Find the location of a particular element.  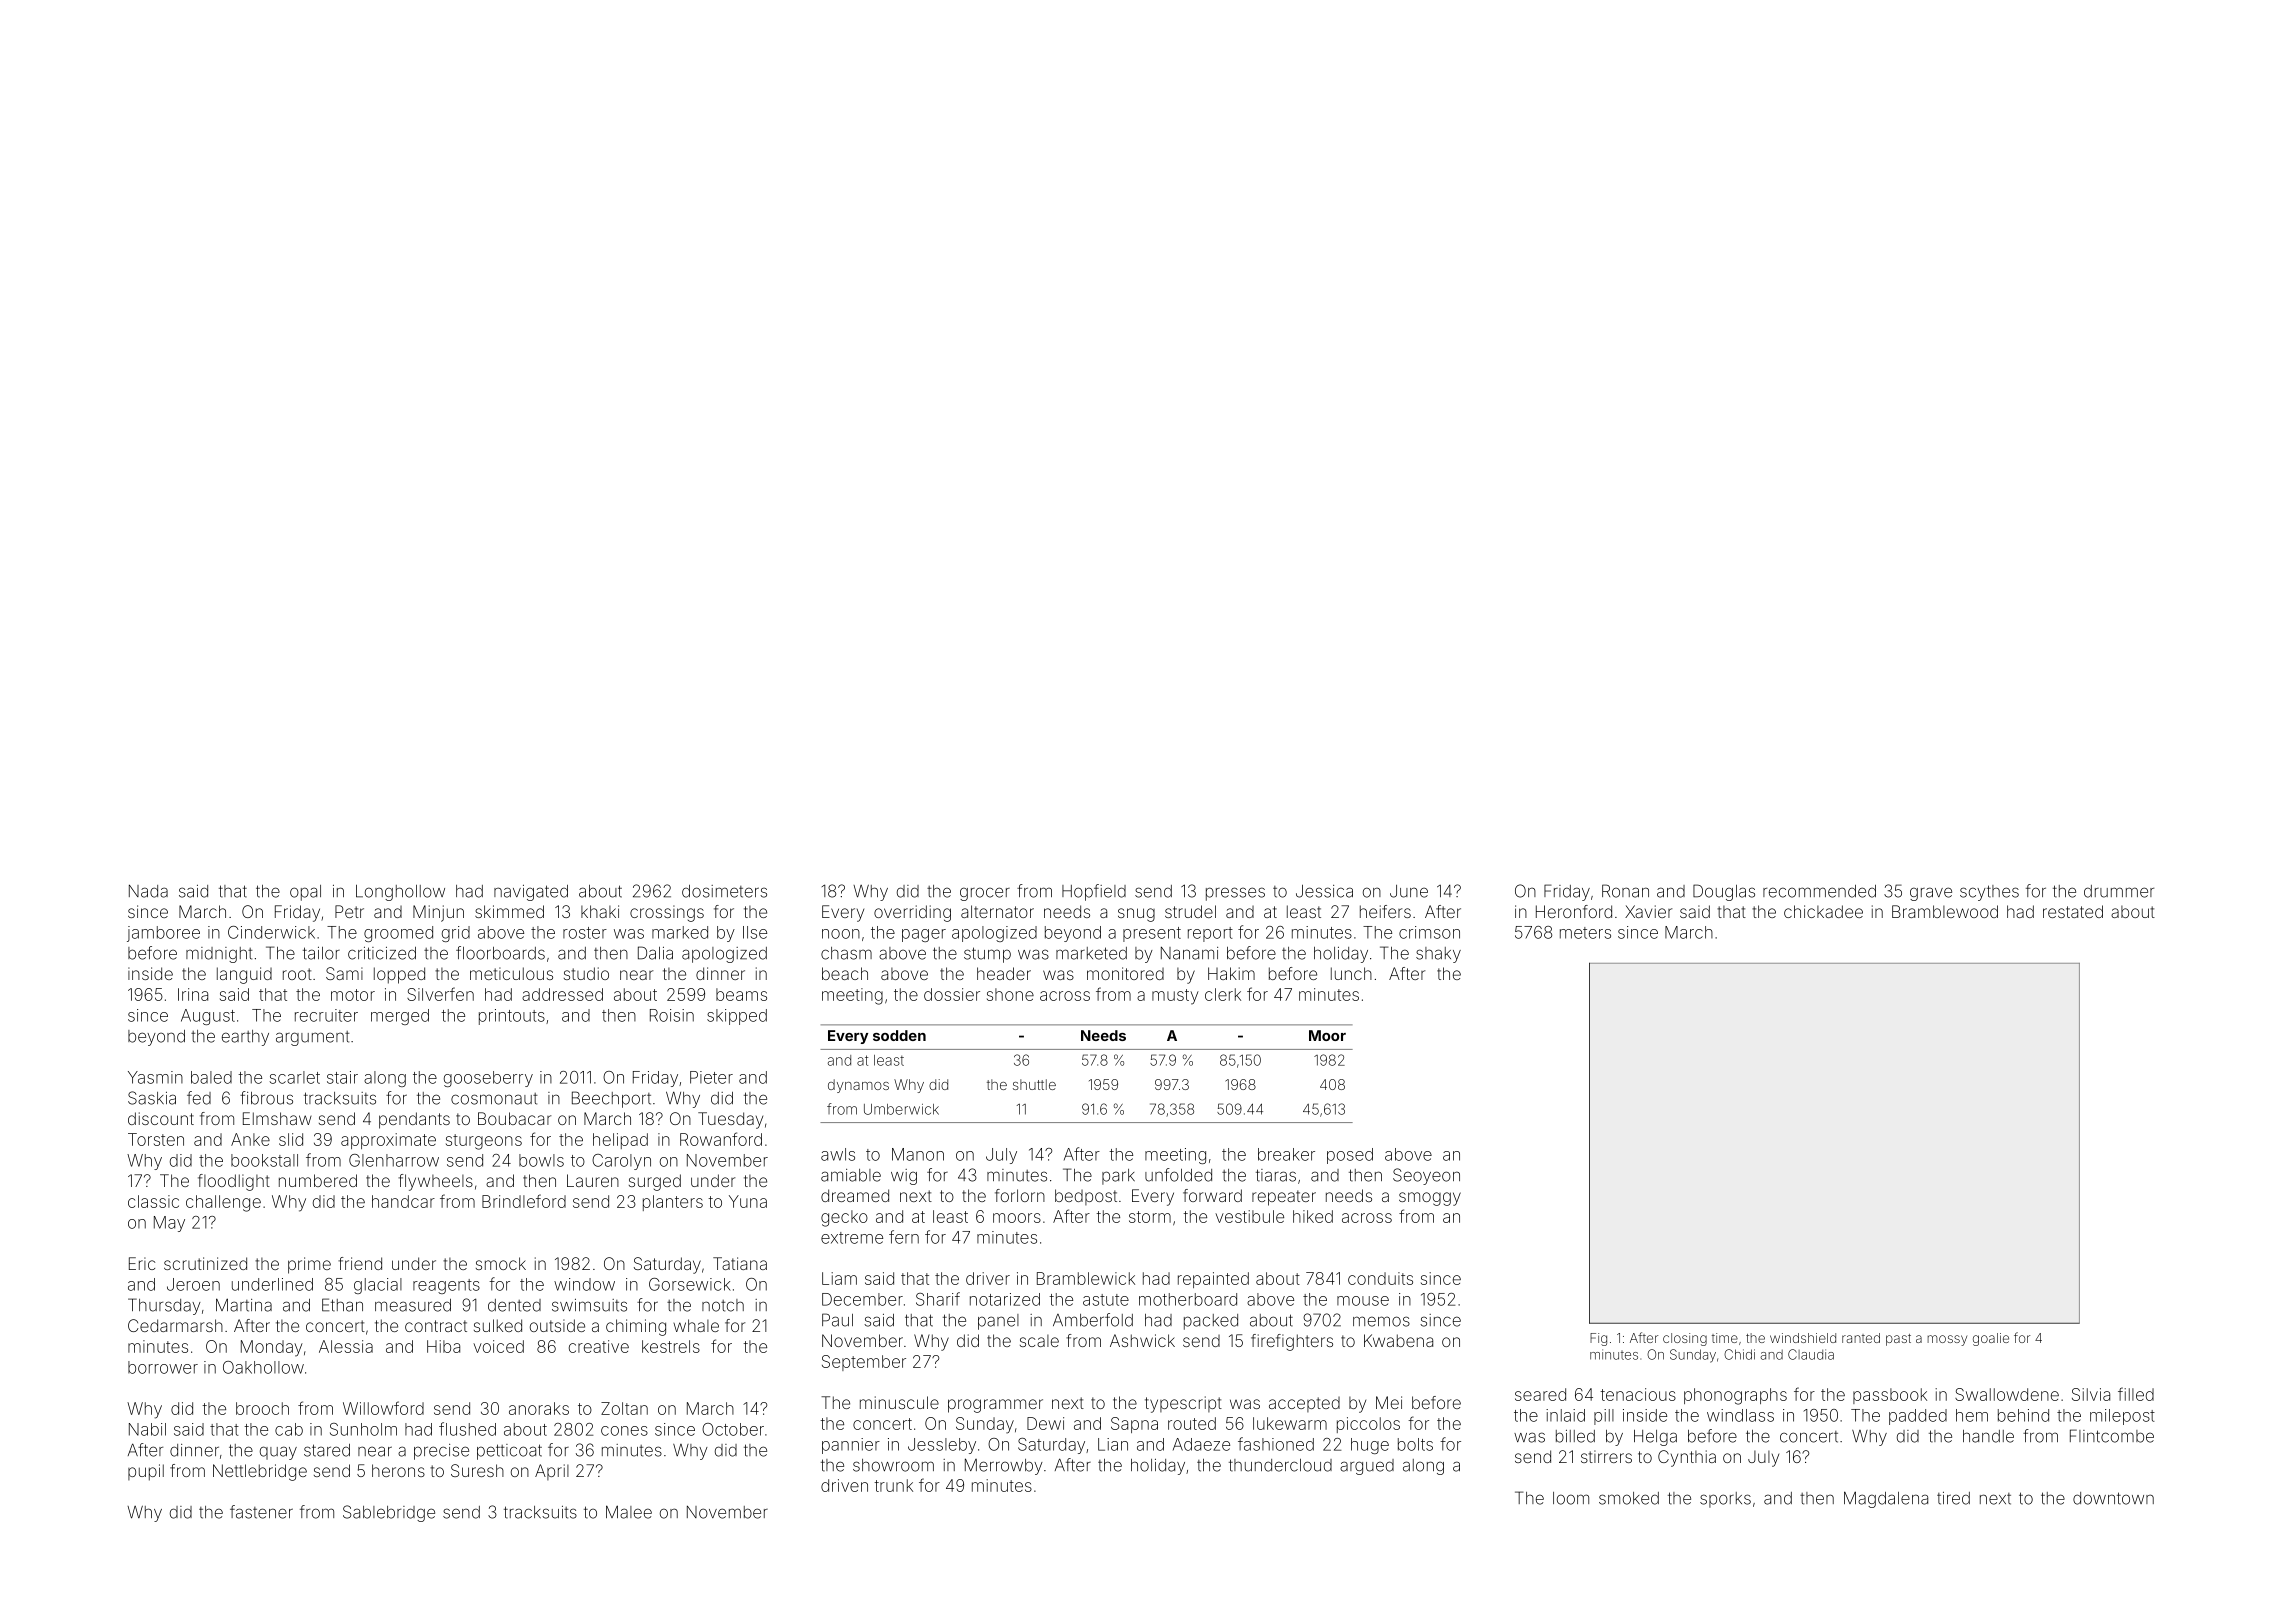

Umberwick is located at coordinates (901, 1109).
